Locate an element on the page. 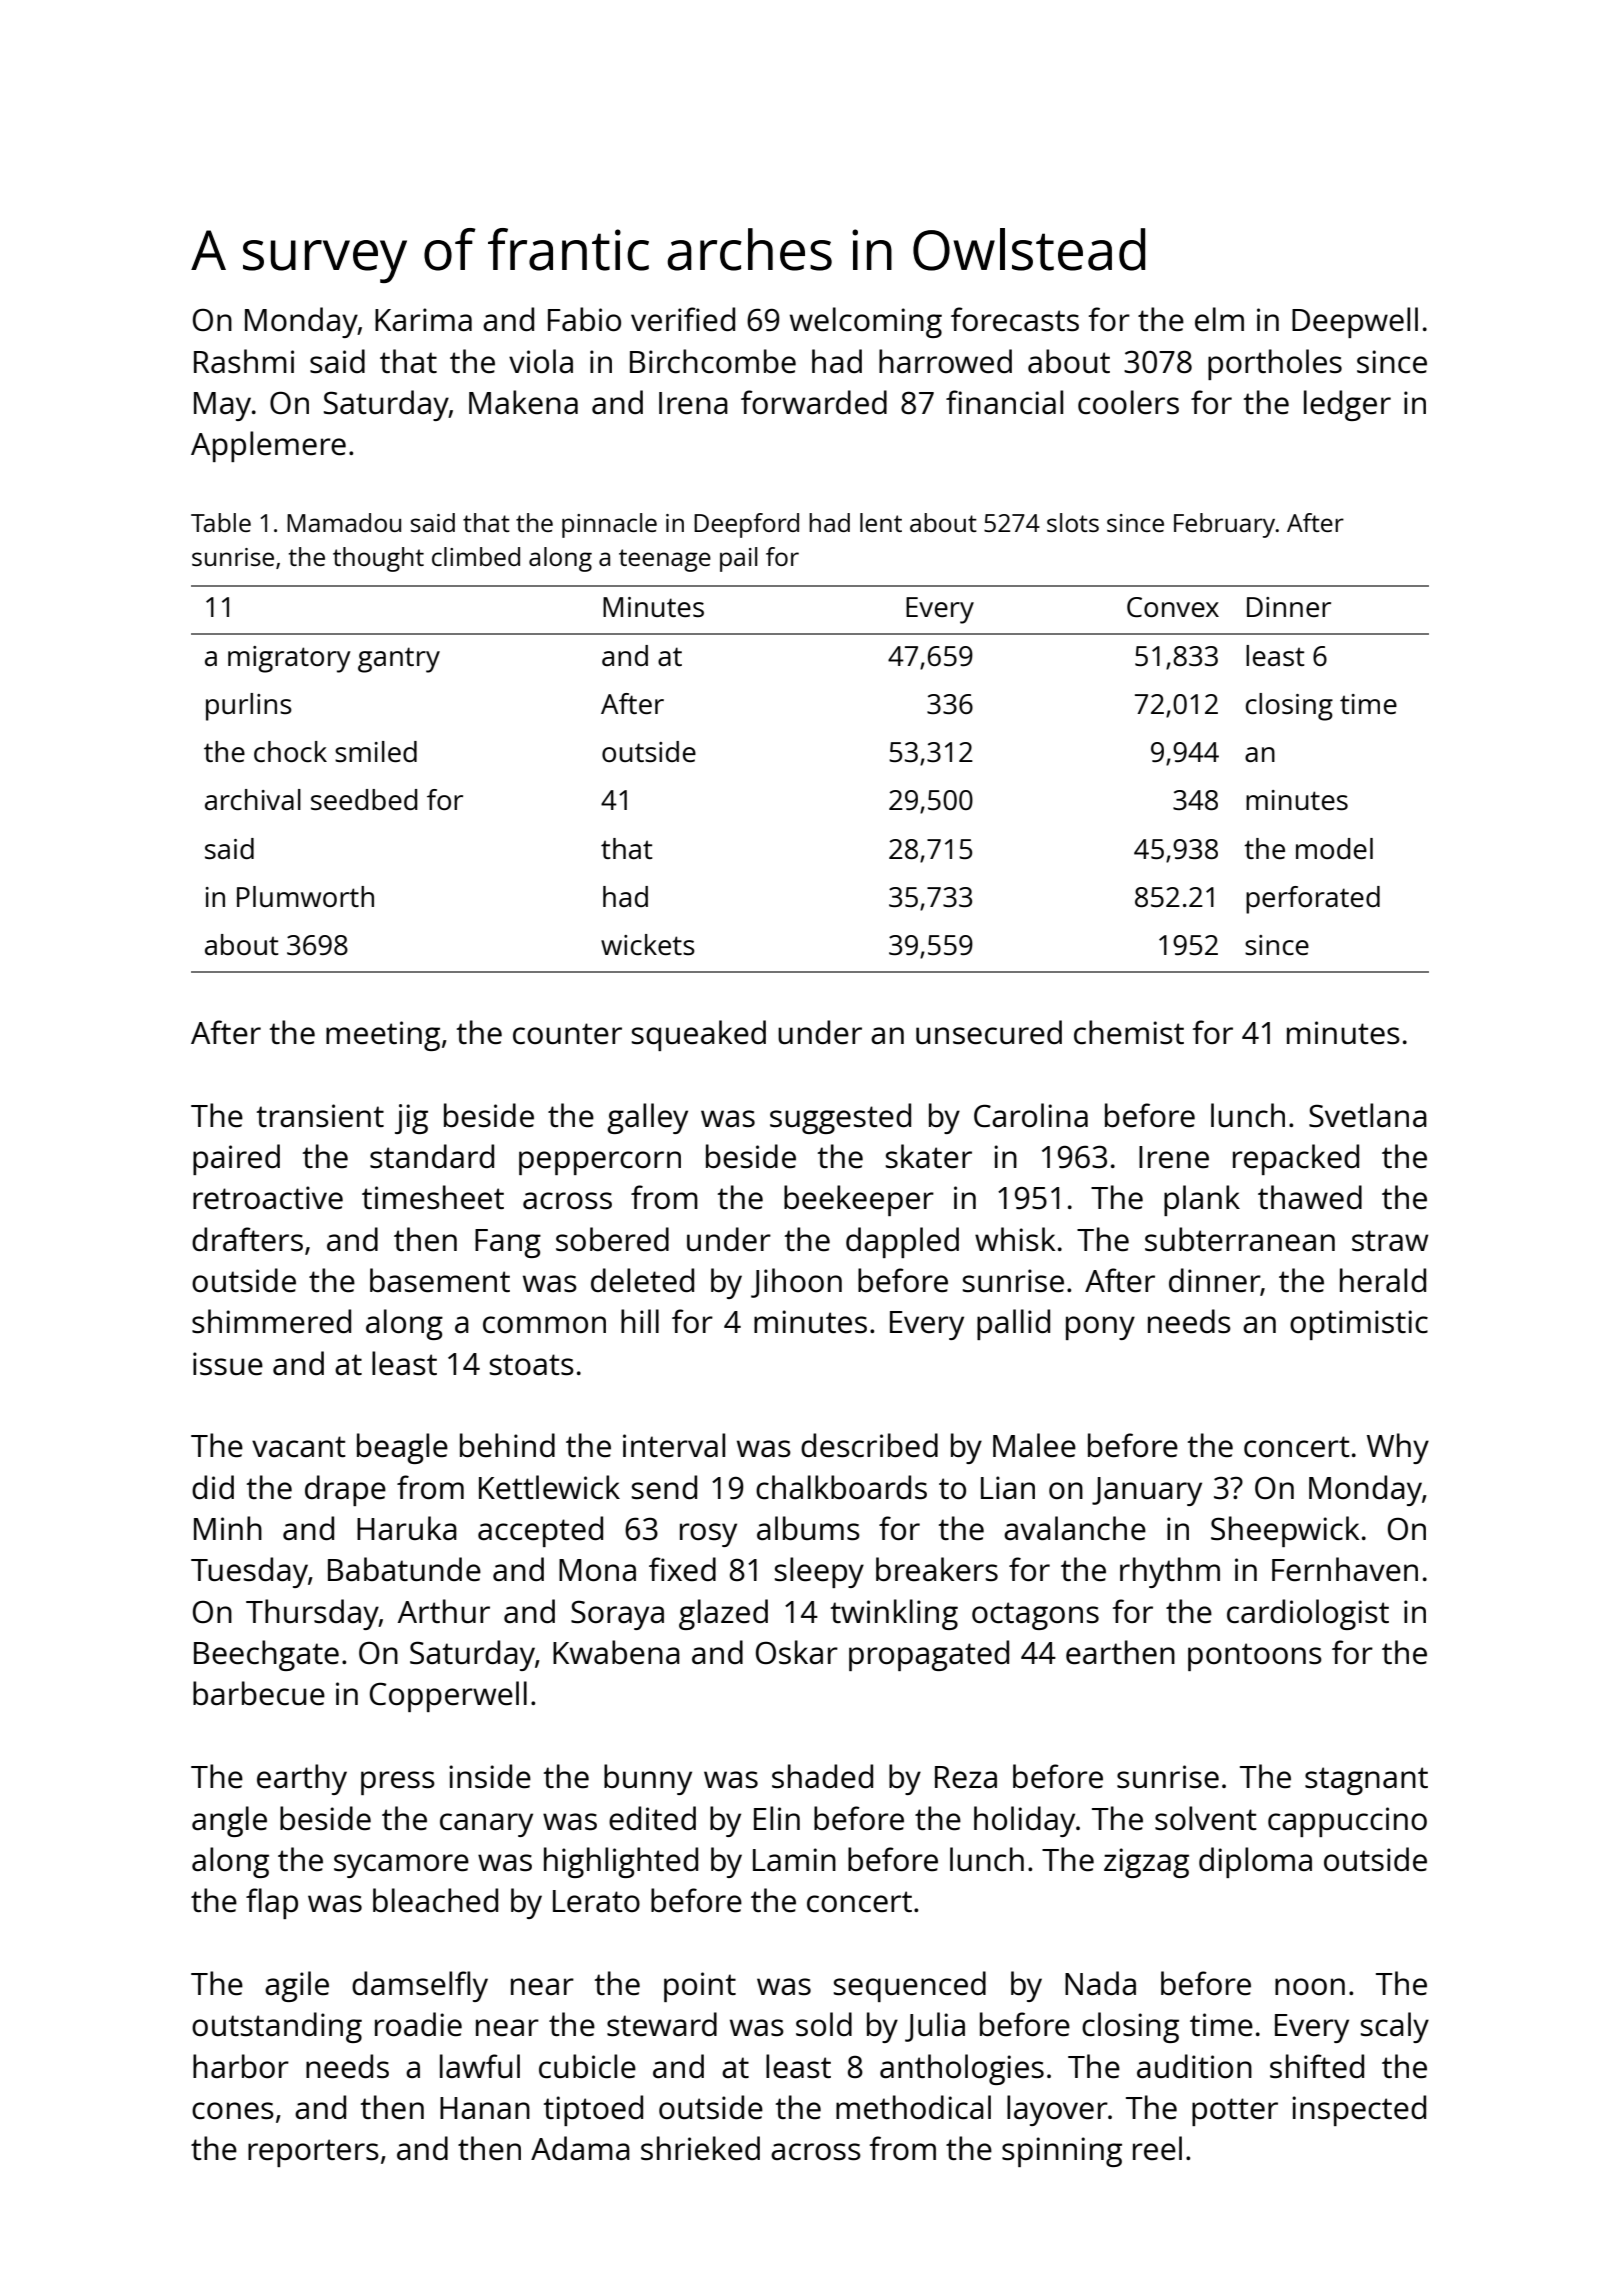 Image resolution: width=1620 pixels, height=2292 pixels. Karima is located at coordinates (423, 319).
